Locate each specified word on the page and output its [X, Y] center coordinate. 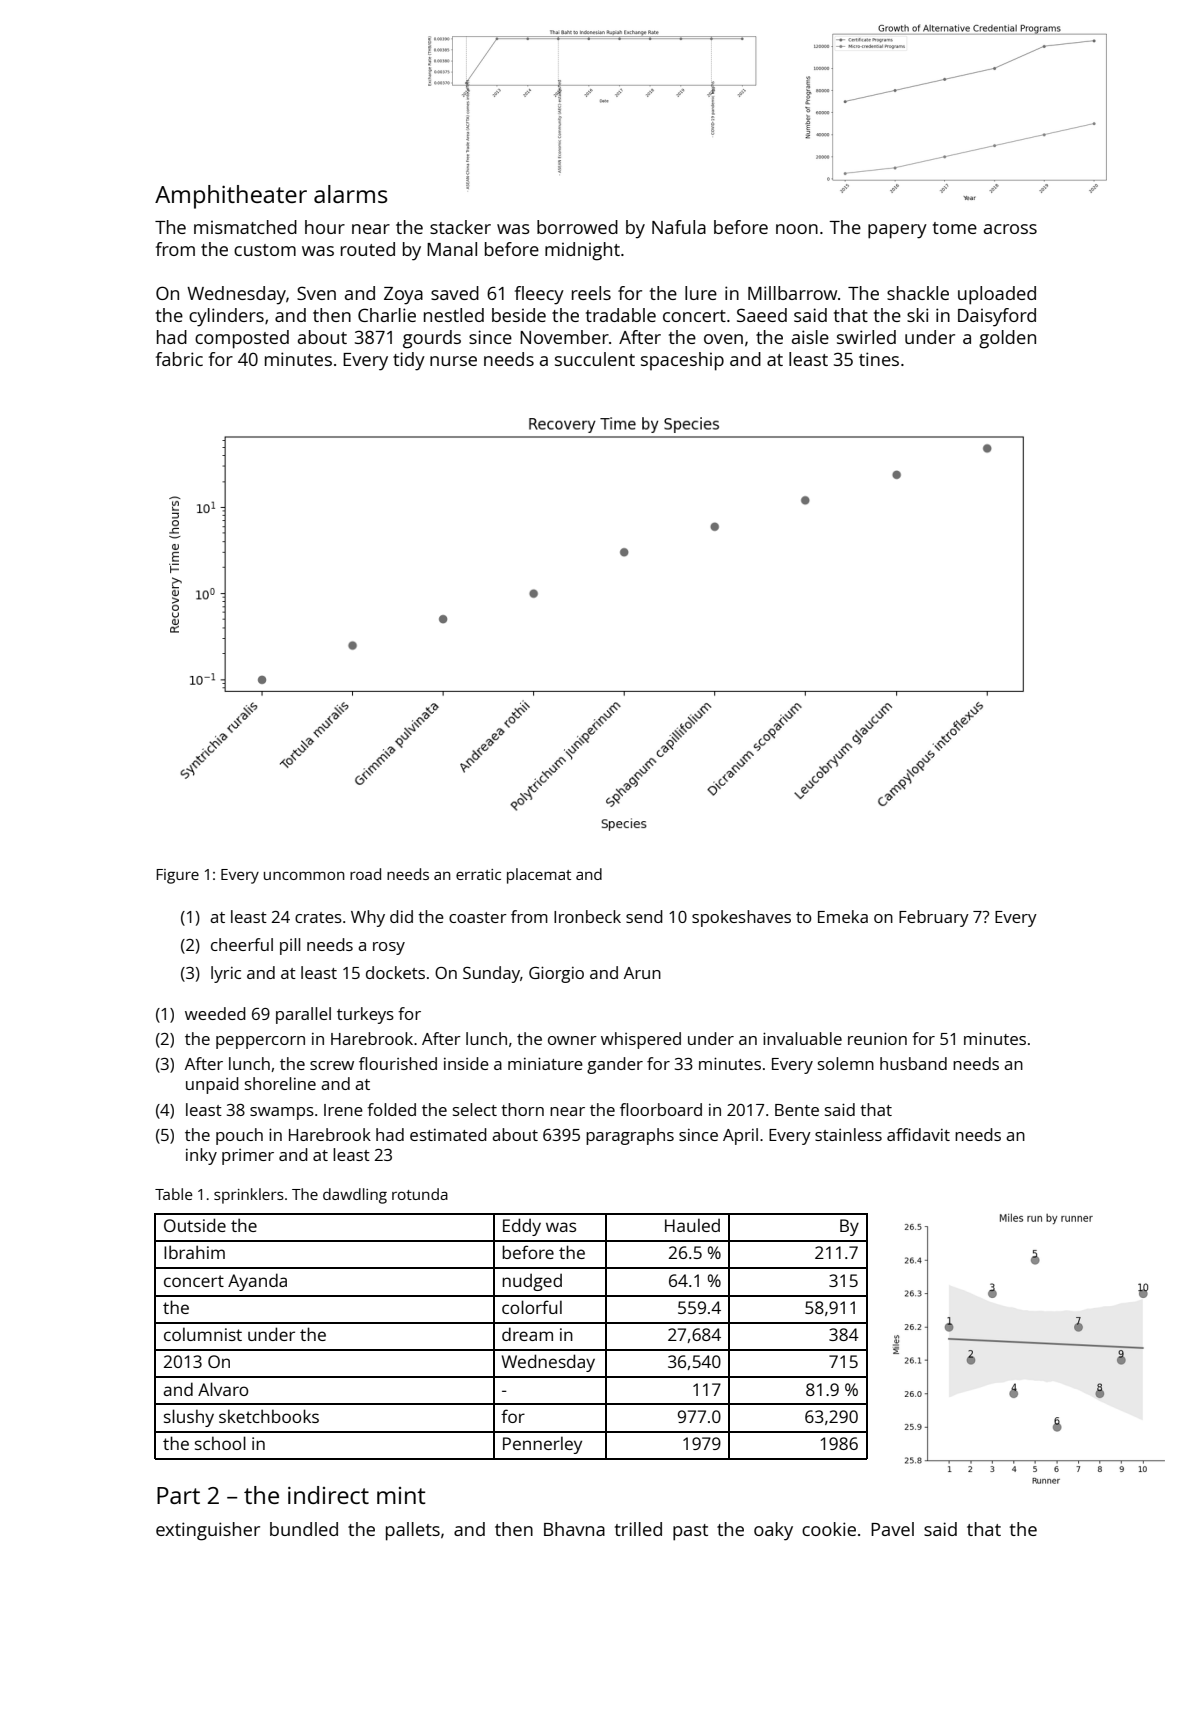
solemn [846, 1063]
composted [242, 339]
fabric [179, 359]
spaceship [682, 361]
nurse [453, 361]
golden [1007, 339]
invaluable [802, 1038]
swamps [282, 1113]
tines [879, 359]
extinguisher [208, 1531]
